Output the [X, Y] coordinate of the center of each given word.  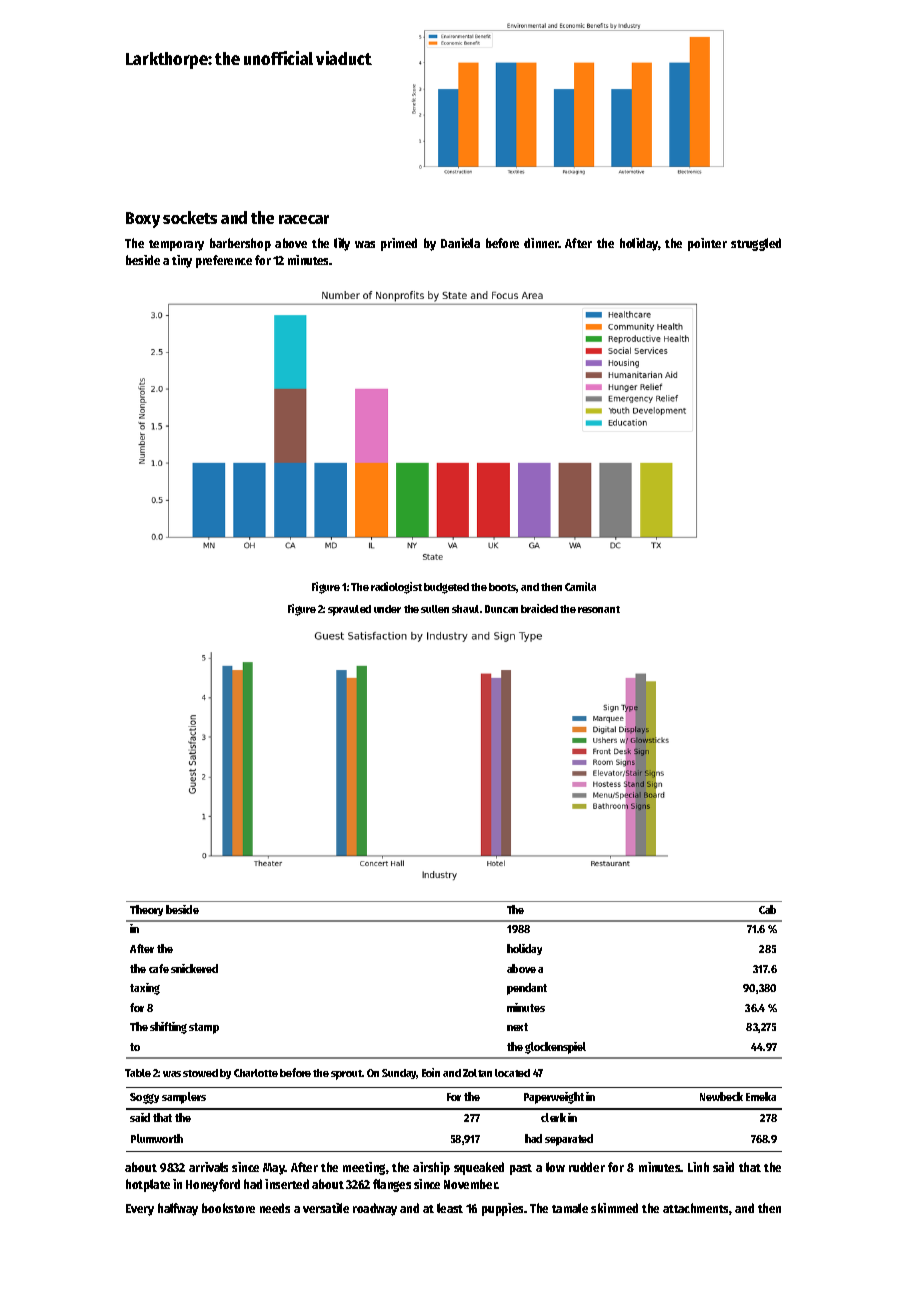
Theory [146, 910]
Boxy [143, 220]
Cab [767, 909]
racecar [304, 219]
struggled [756, 244]
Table [138, 1073]
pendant [527, 989]
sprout [347, 1075]
